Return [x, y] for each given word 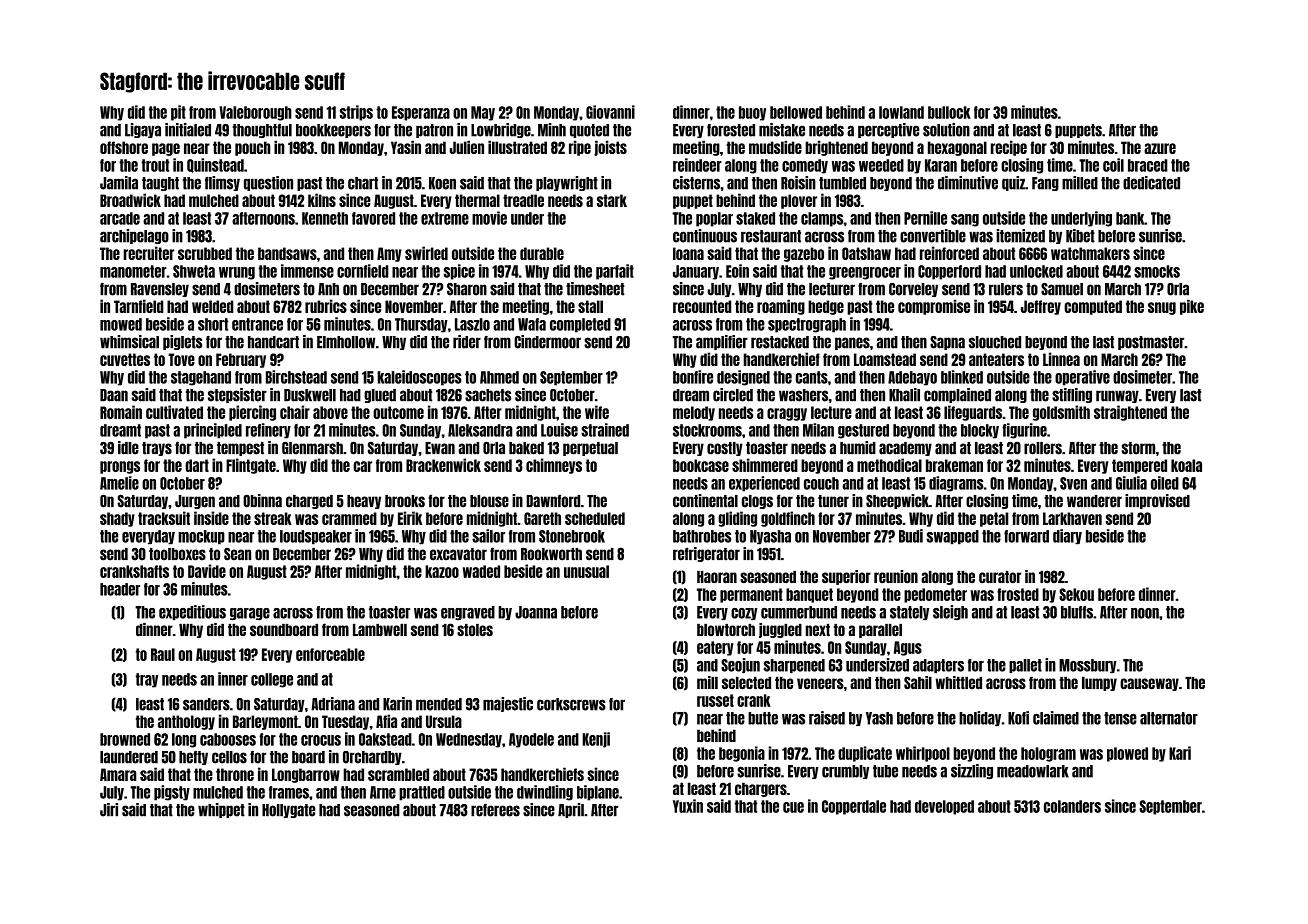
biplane [598, 793]
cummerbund [799, 612]
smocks [1157, 271]
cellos [229, 757]
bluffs [1077, 612]
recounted [702, 306]
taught [160, 184]
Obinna [262, 501]
